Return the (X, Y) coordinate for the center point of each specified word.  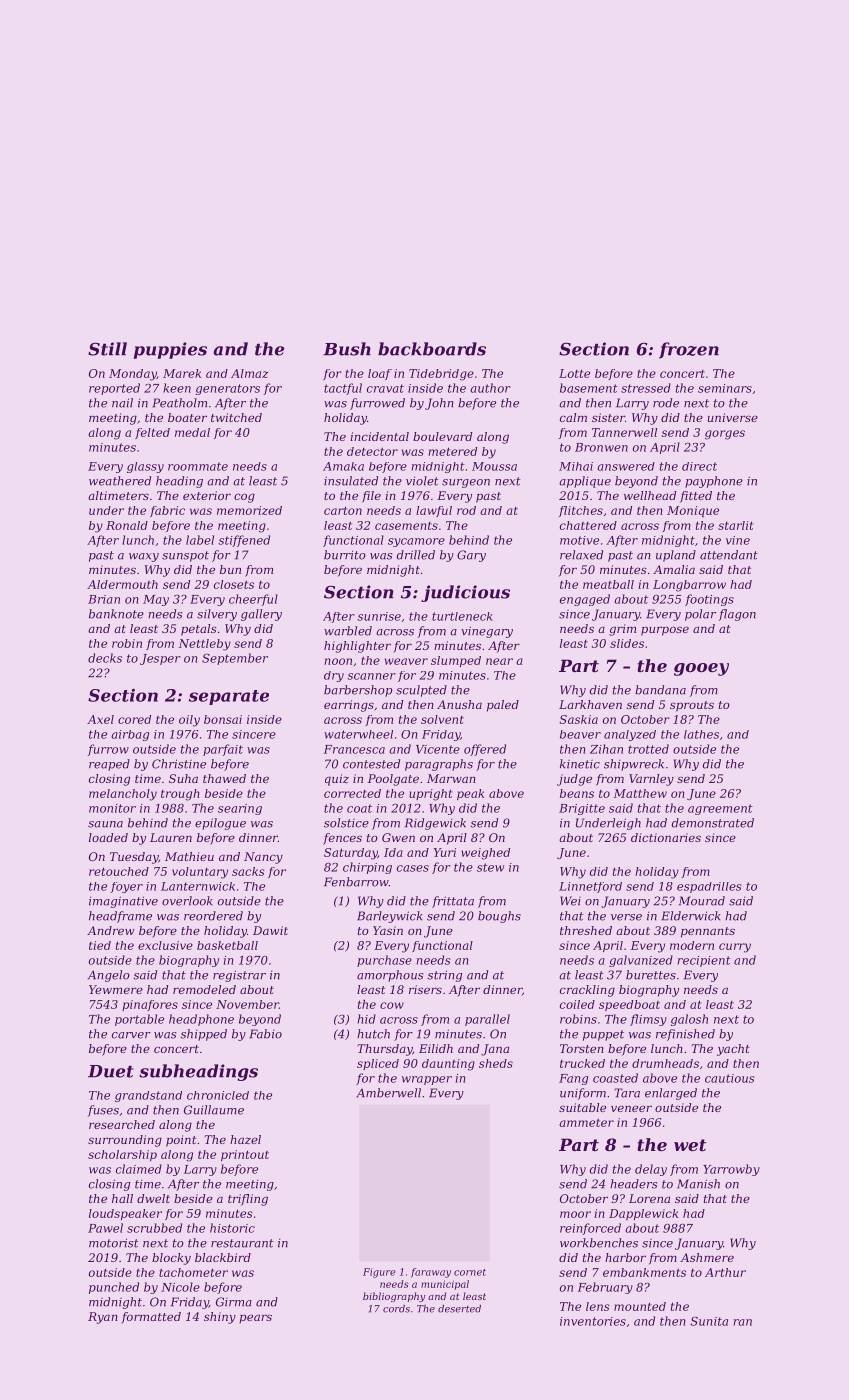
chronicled (218, 1095)
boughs (499, 917)
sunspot (185, 556)
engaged (585, 600)
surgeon (466, 483)
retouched (119, 871)
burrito (345, 555)
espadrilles (709, 887)
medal (192, 432)
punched (114, 1288)
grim (622, 630)
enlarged (671, 1094)
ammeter (586, 1123)
